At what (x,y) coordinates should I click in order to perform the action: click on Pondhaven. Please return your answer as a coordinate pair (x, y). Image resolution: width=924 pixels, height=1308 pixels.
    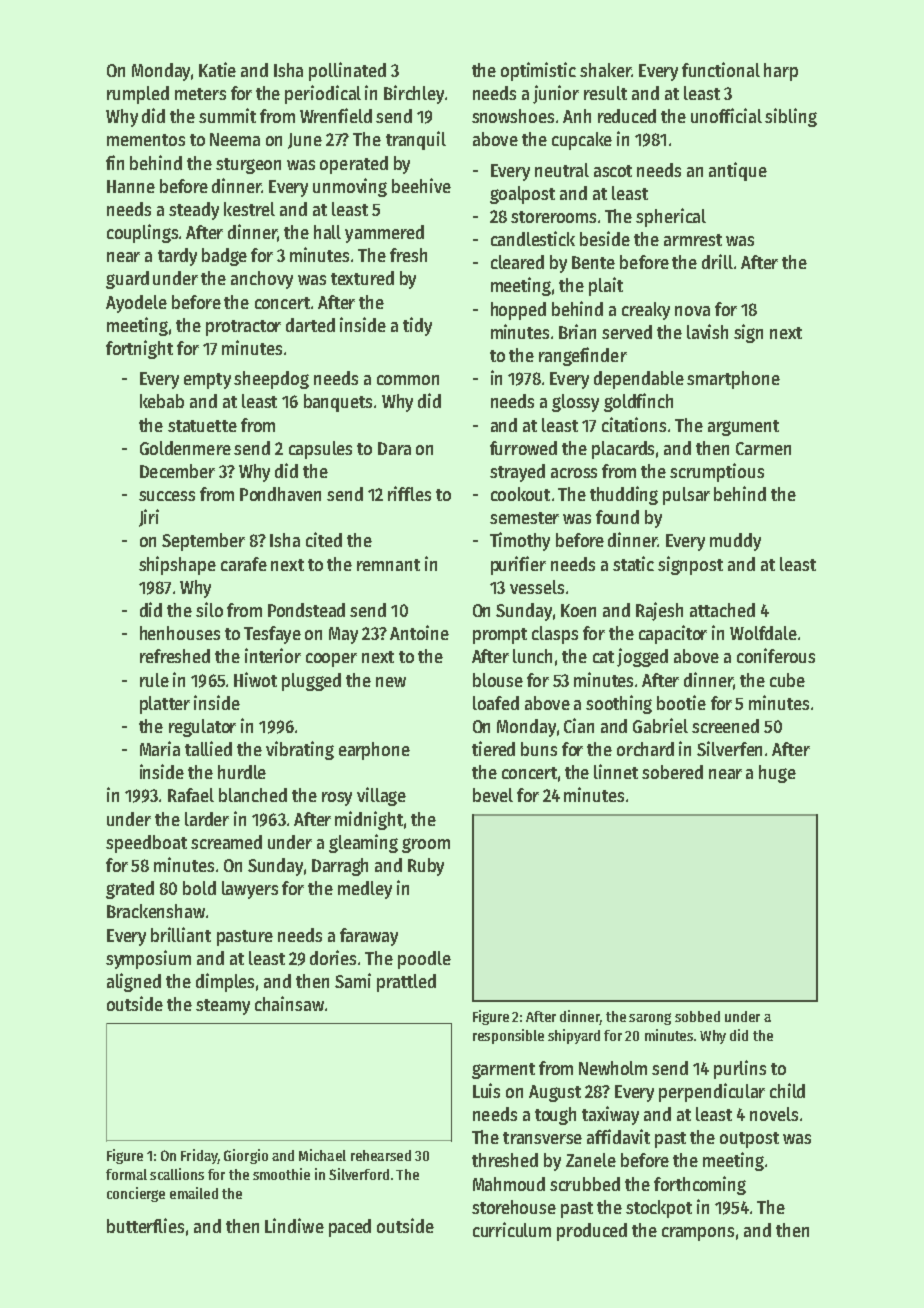
    Looking at the image, I should click on (280, 494).
